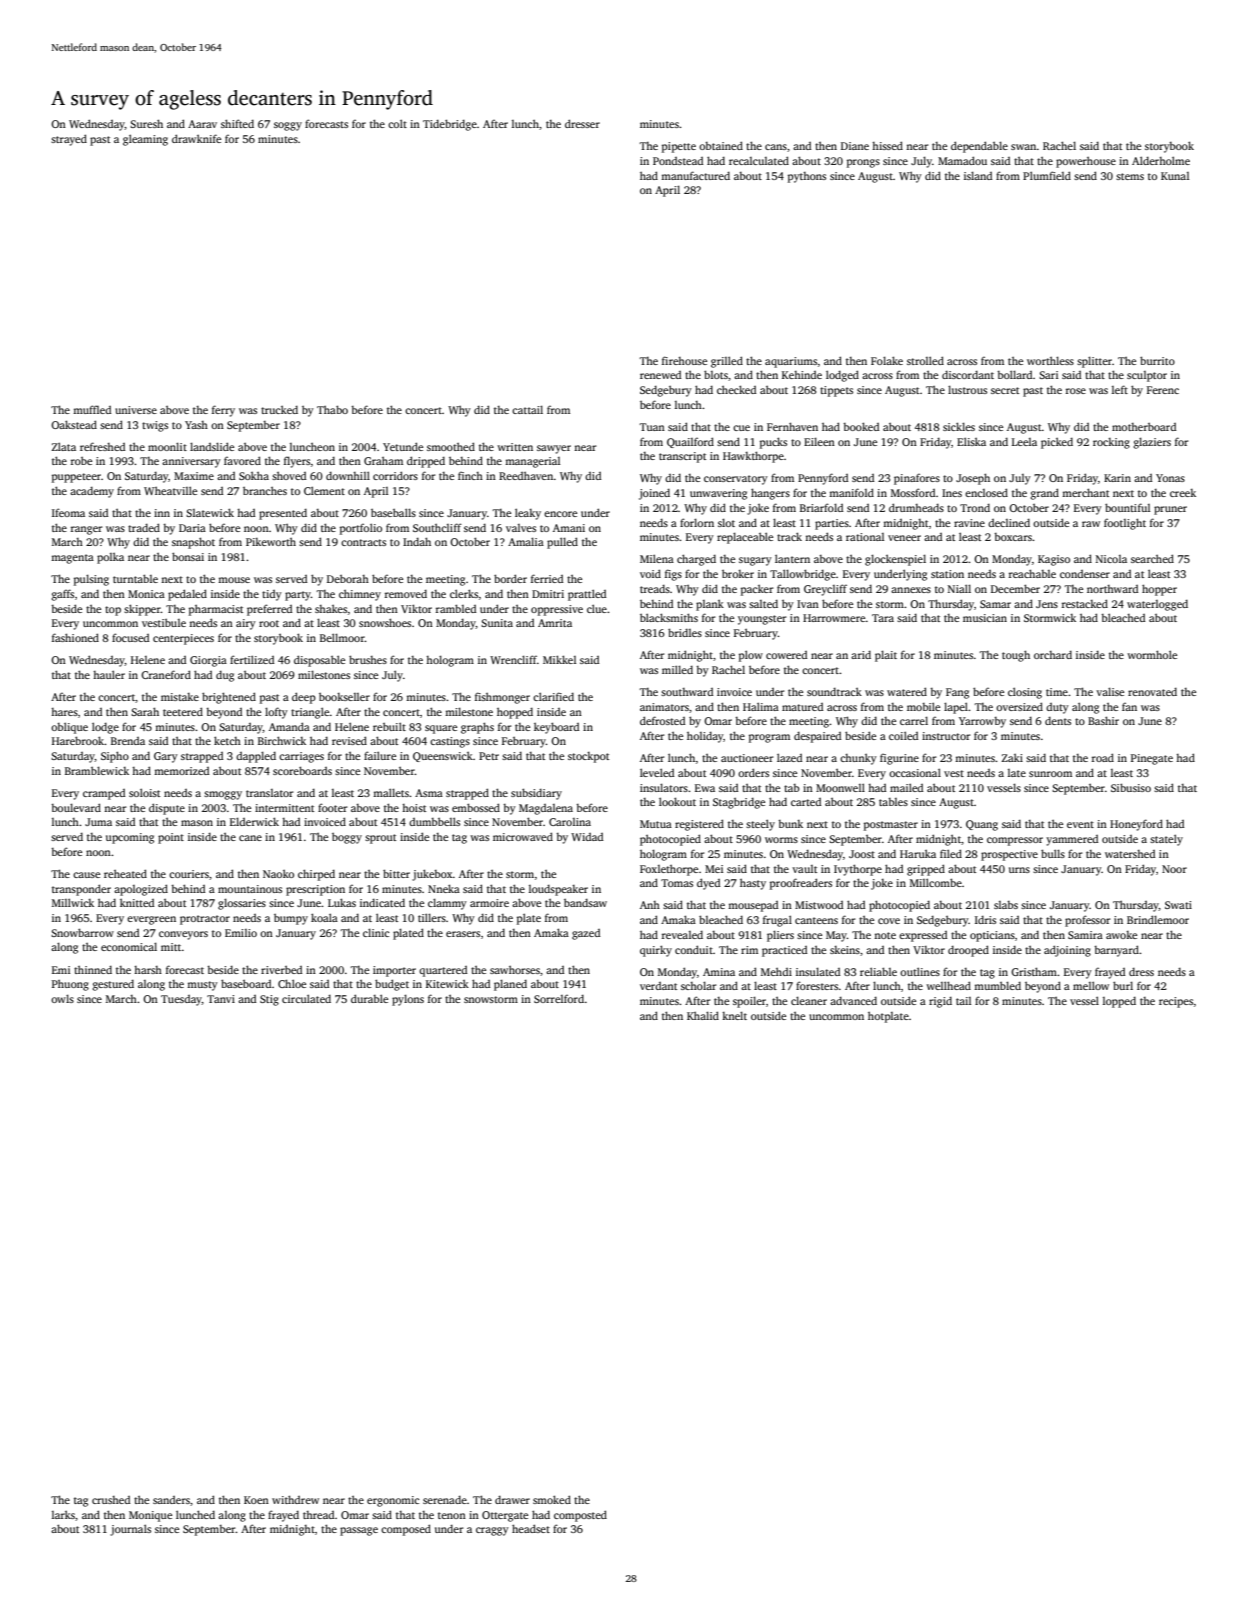 The width and height of the screenshot is (1251, 1619). I want to click on Tidebridge, so click(450, 125).
